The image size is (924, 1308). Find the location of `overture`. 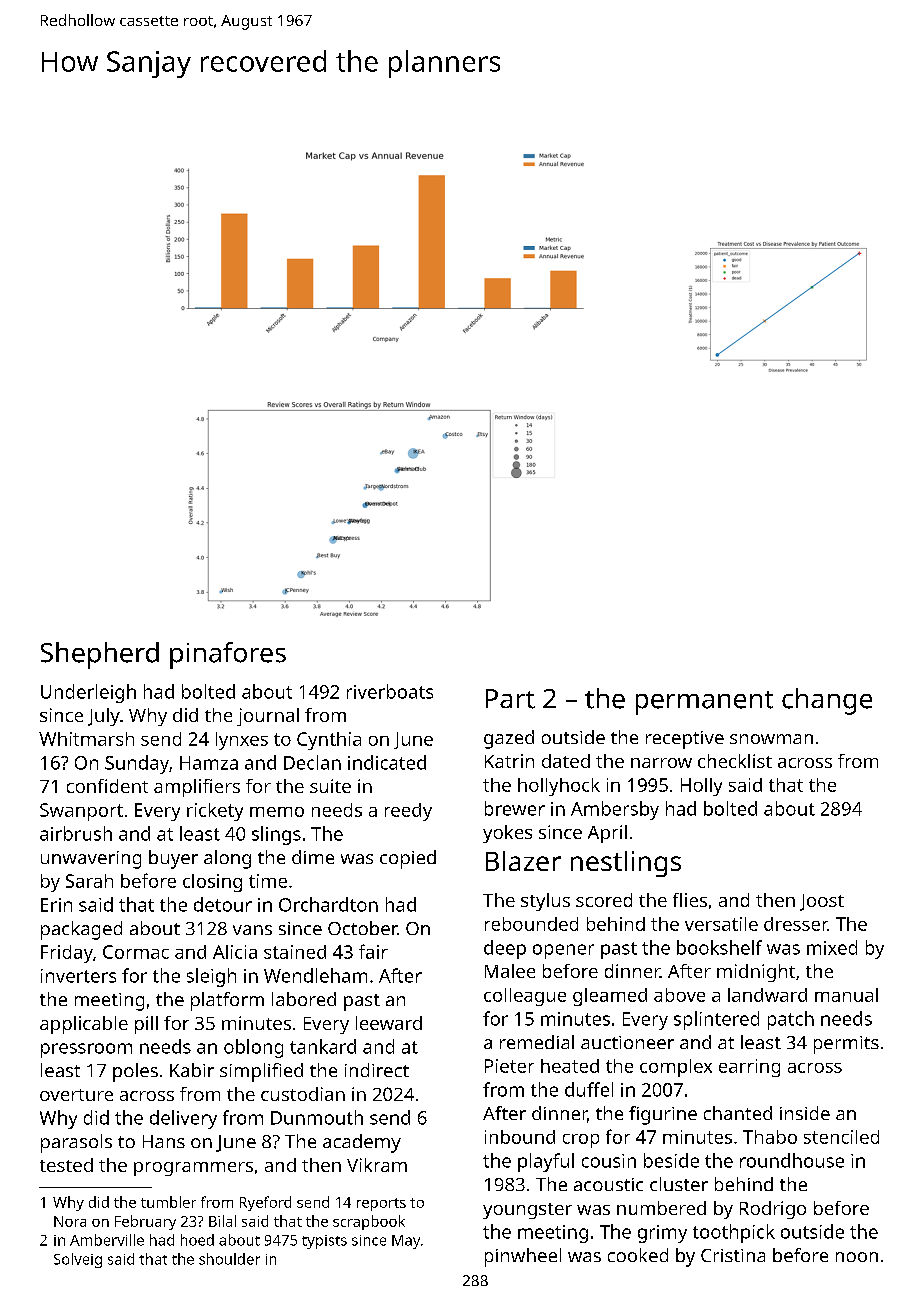

overture is located at coordinates (76, 1095).
